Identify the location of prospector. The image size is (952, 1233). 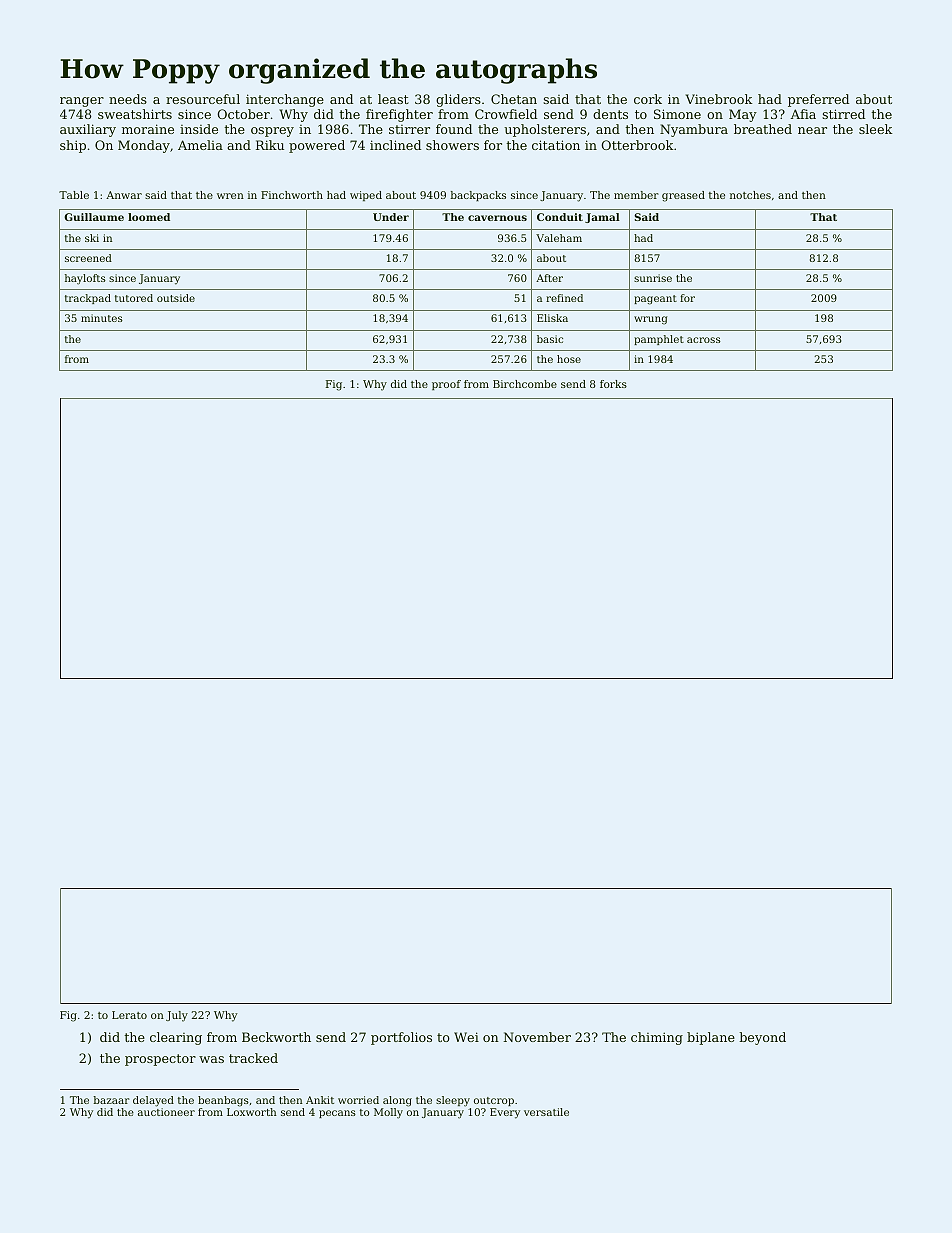
(160, 1060).
